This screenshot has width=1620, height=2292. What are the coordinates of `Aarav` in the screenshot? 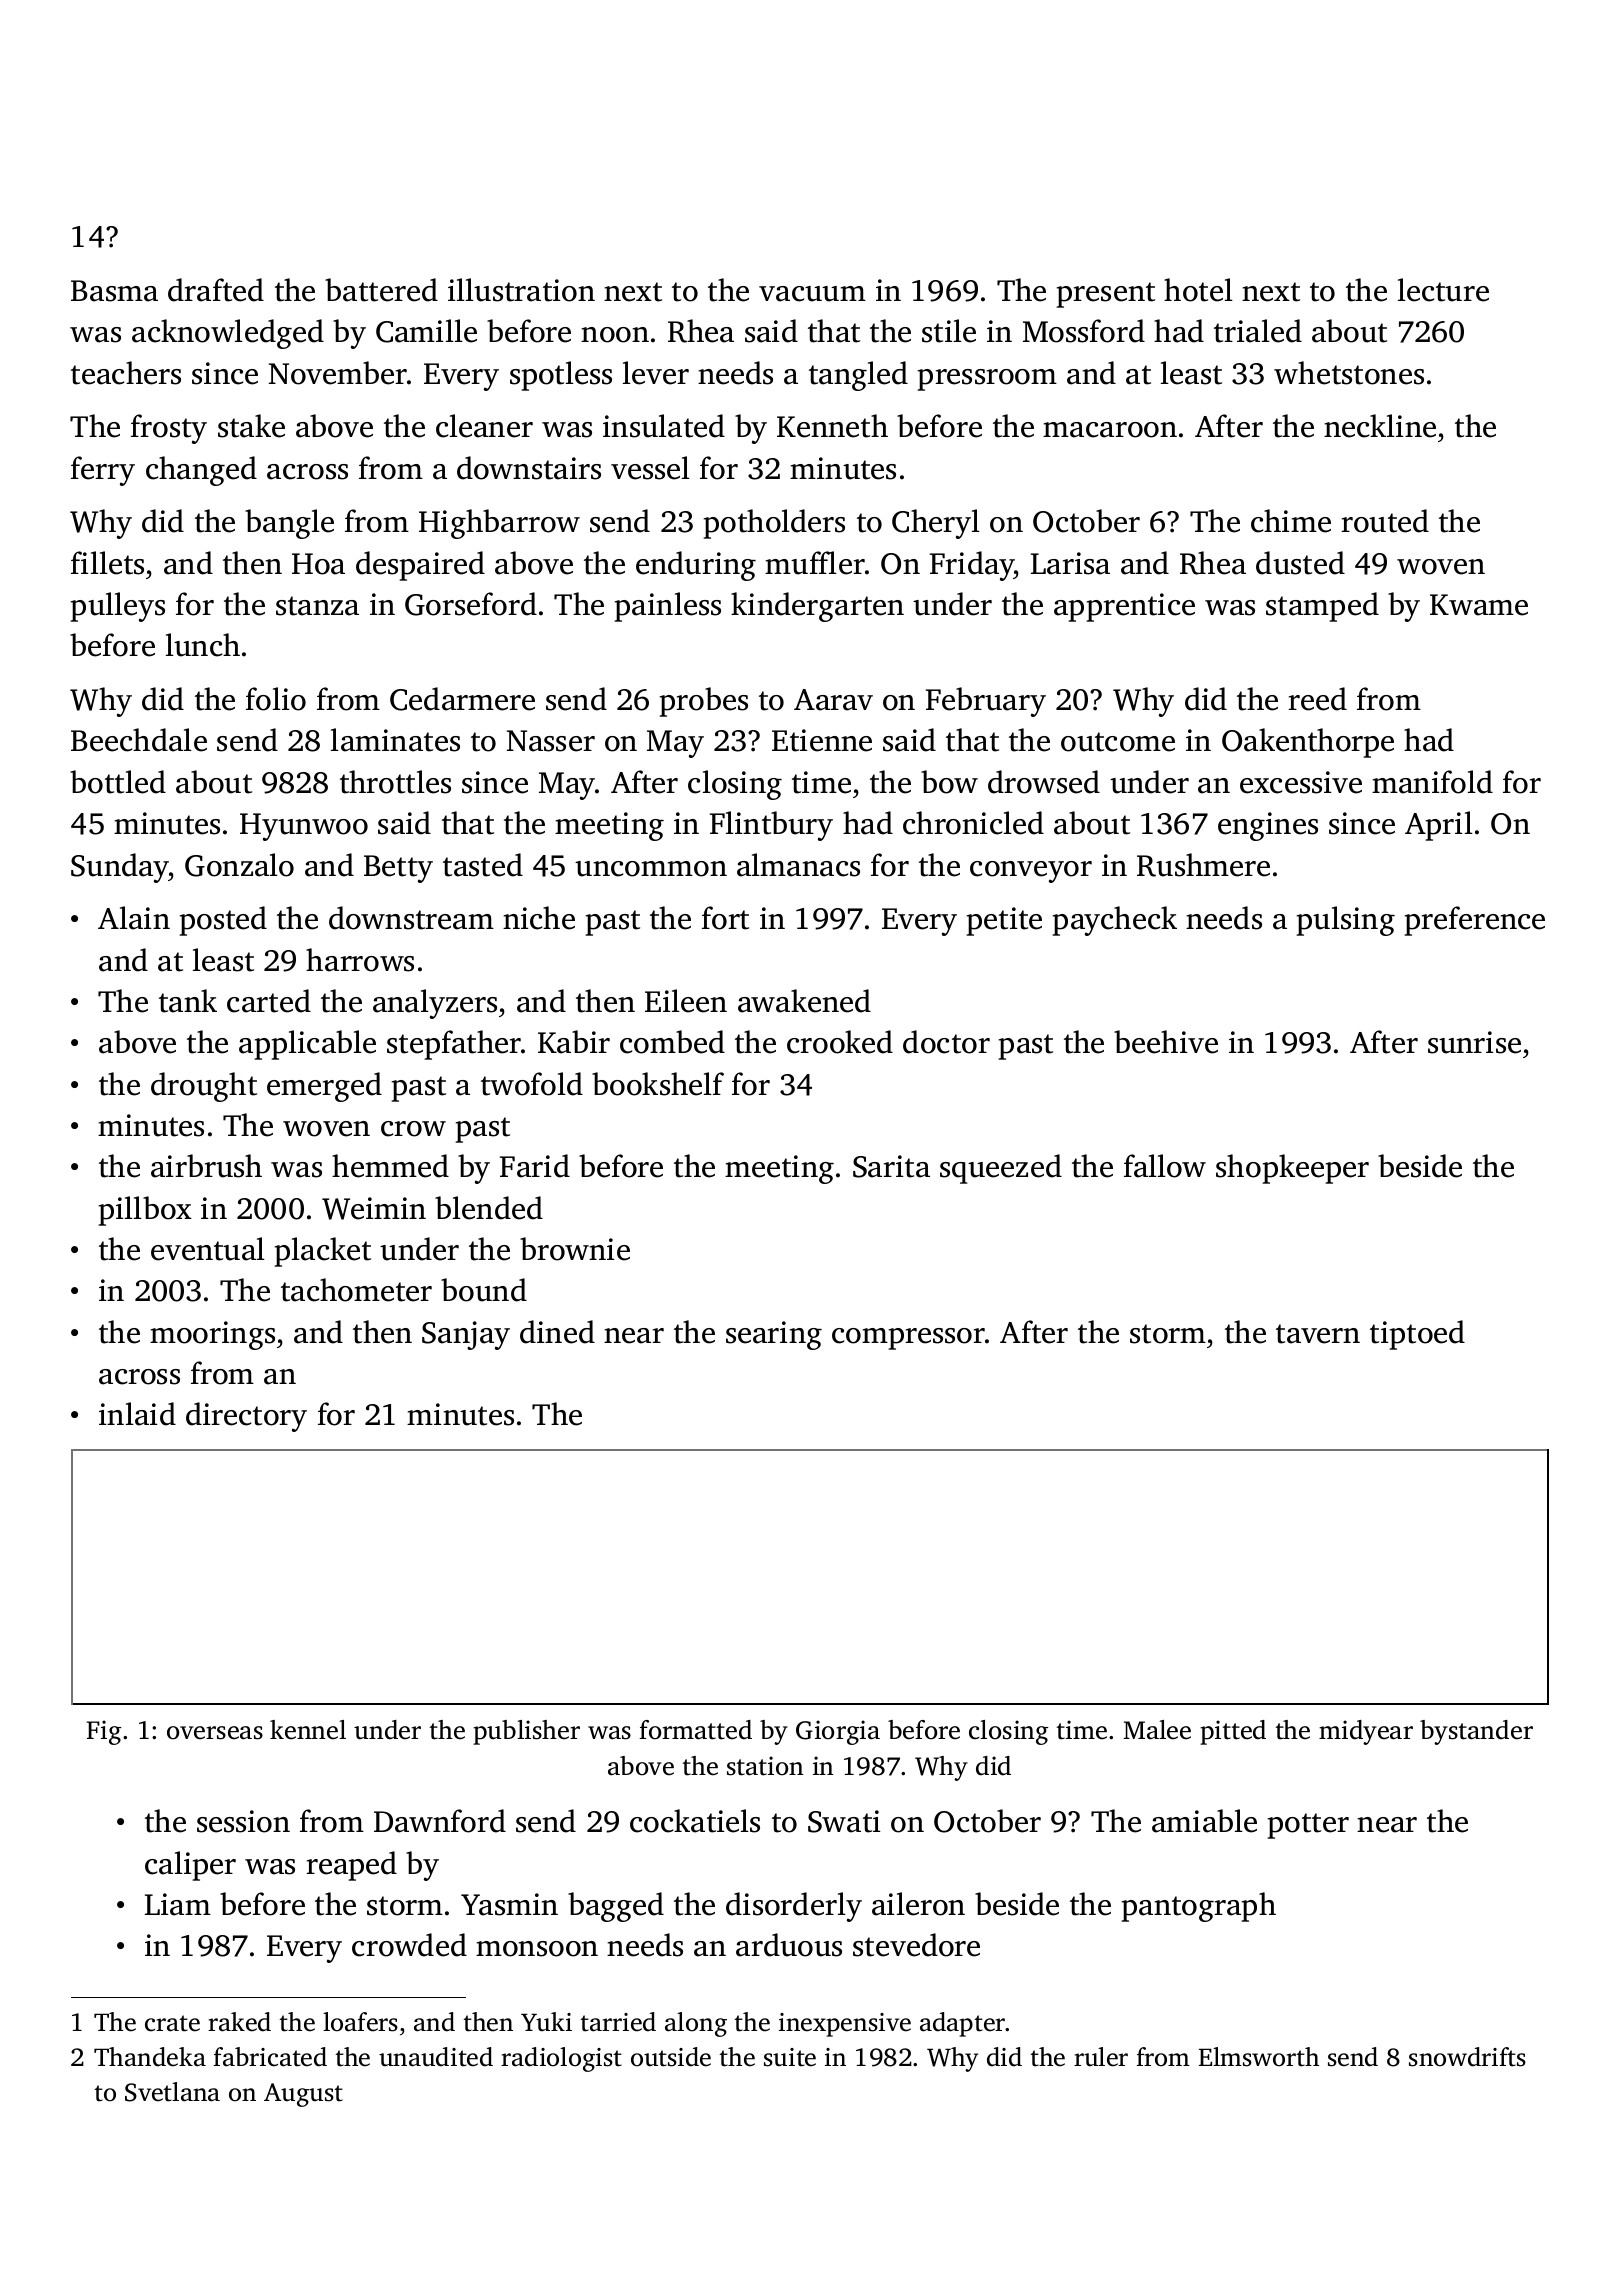 It's located at (833, 700).
